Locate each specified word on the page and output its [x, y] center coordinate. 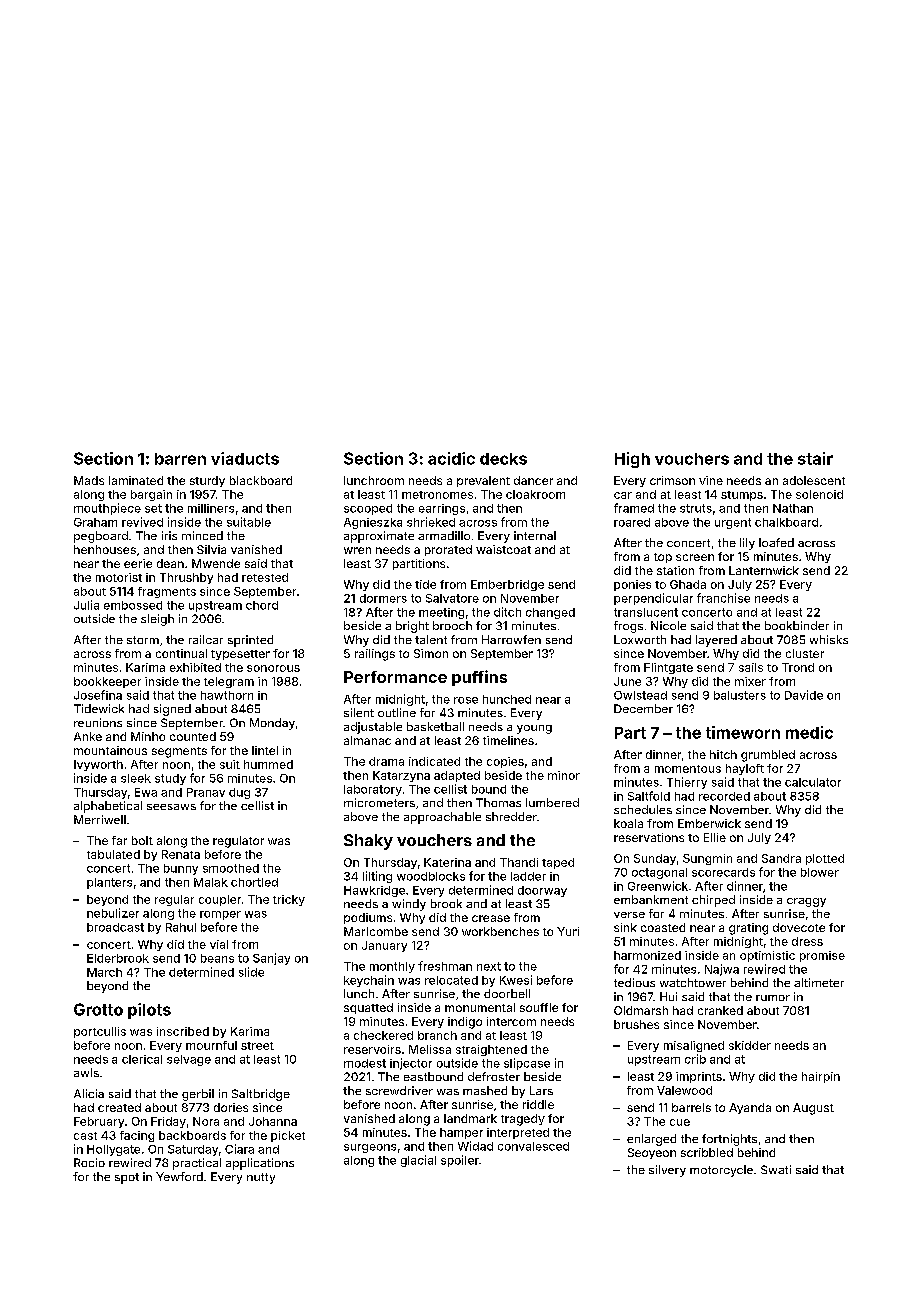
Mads [89, 480]
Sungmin [707, 859]
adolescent [814, 480]
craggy [806, 902]
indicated [434, 761]
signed [172, 710]
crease [491, 918]
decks [503, 459]
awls [86, 1072]
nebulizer [113, 913]
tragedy [523, 1120]
